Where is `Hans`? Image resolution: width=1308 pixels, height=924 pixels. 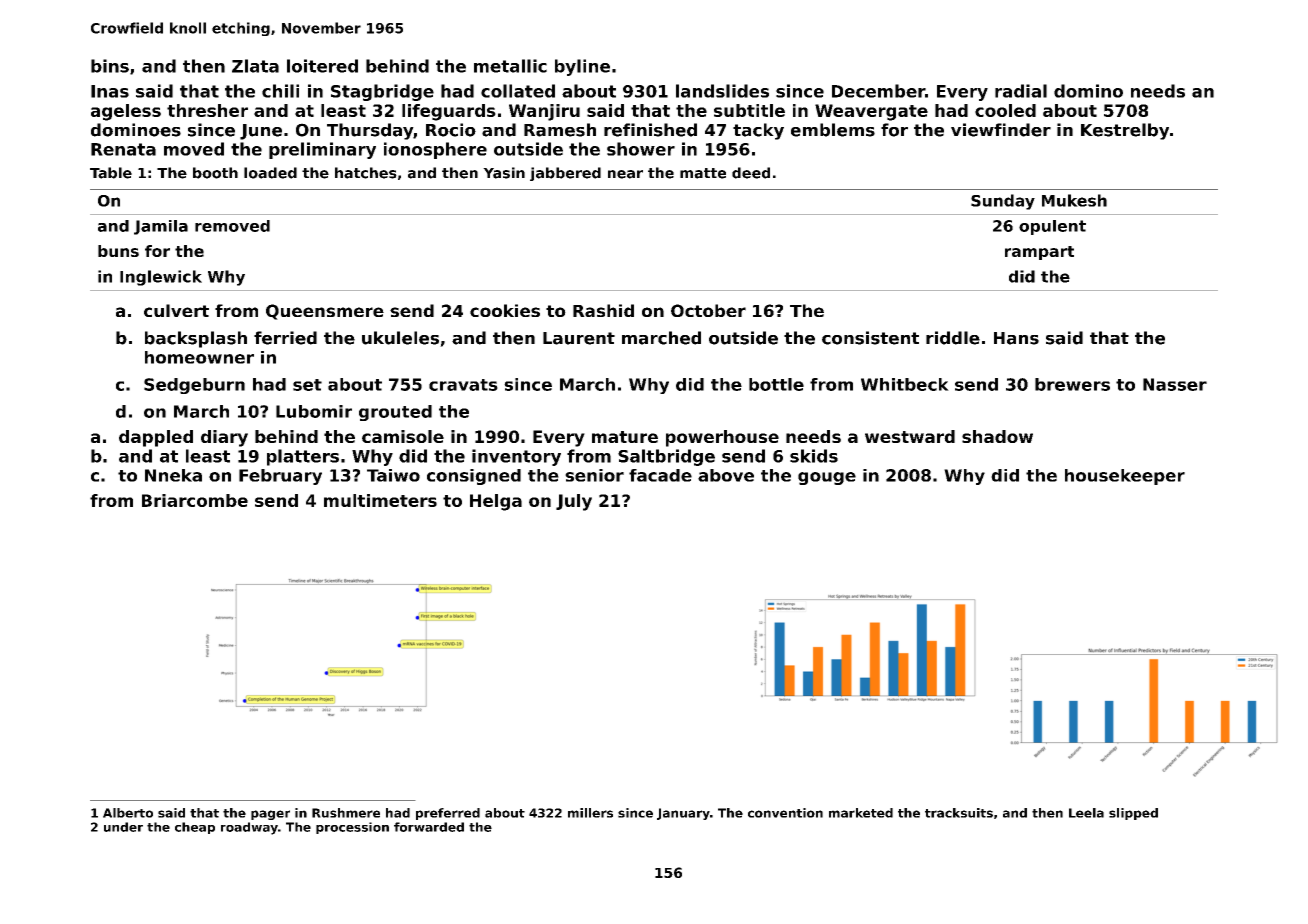
Hans is located at coordinates (1016, 338).
